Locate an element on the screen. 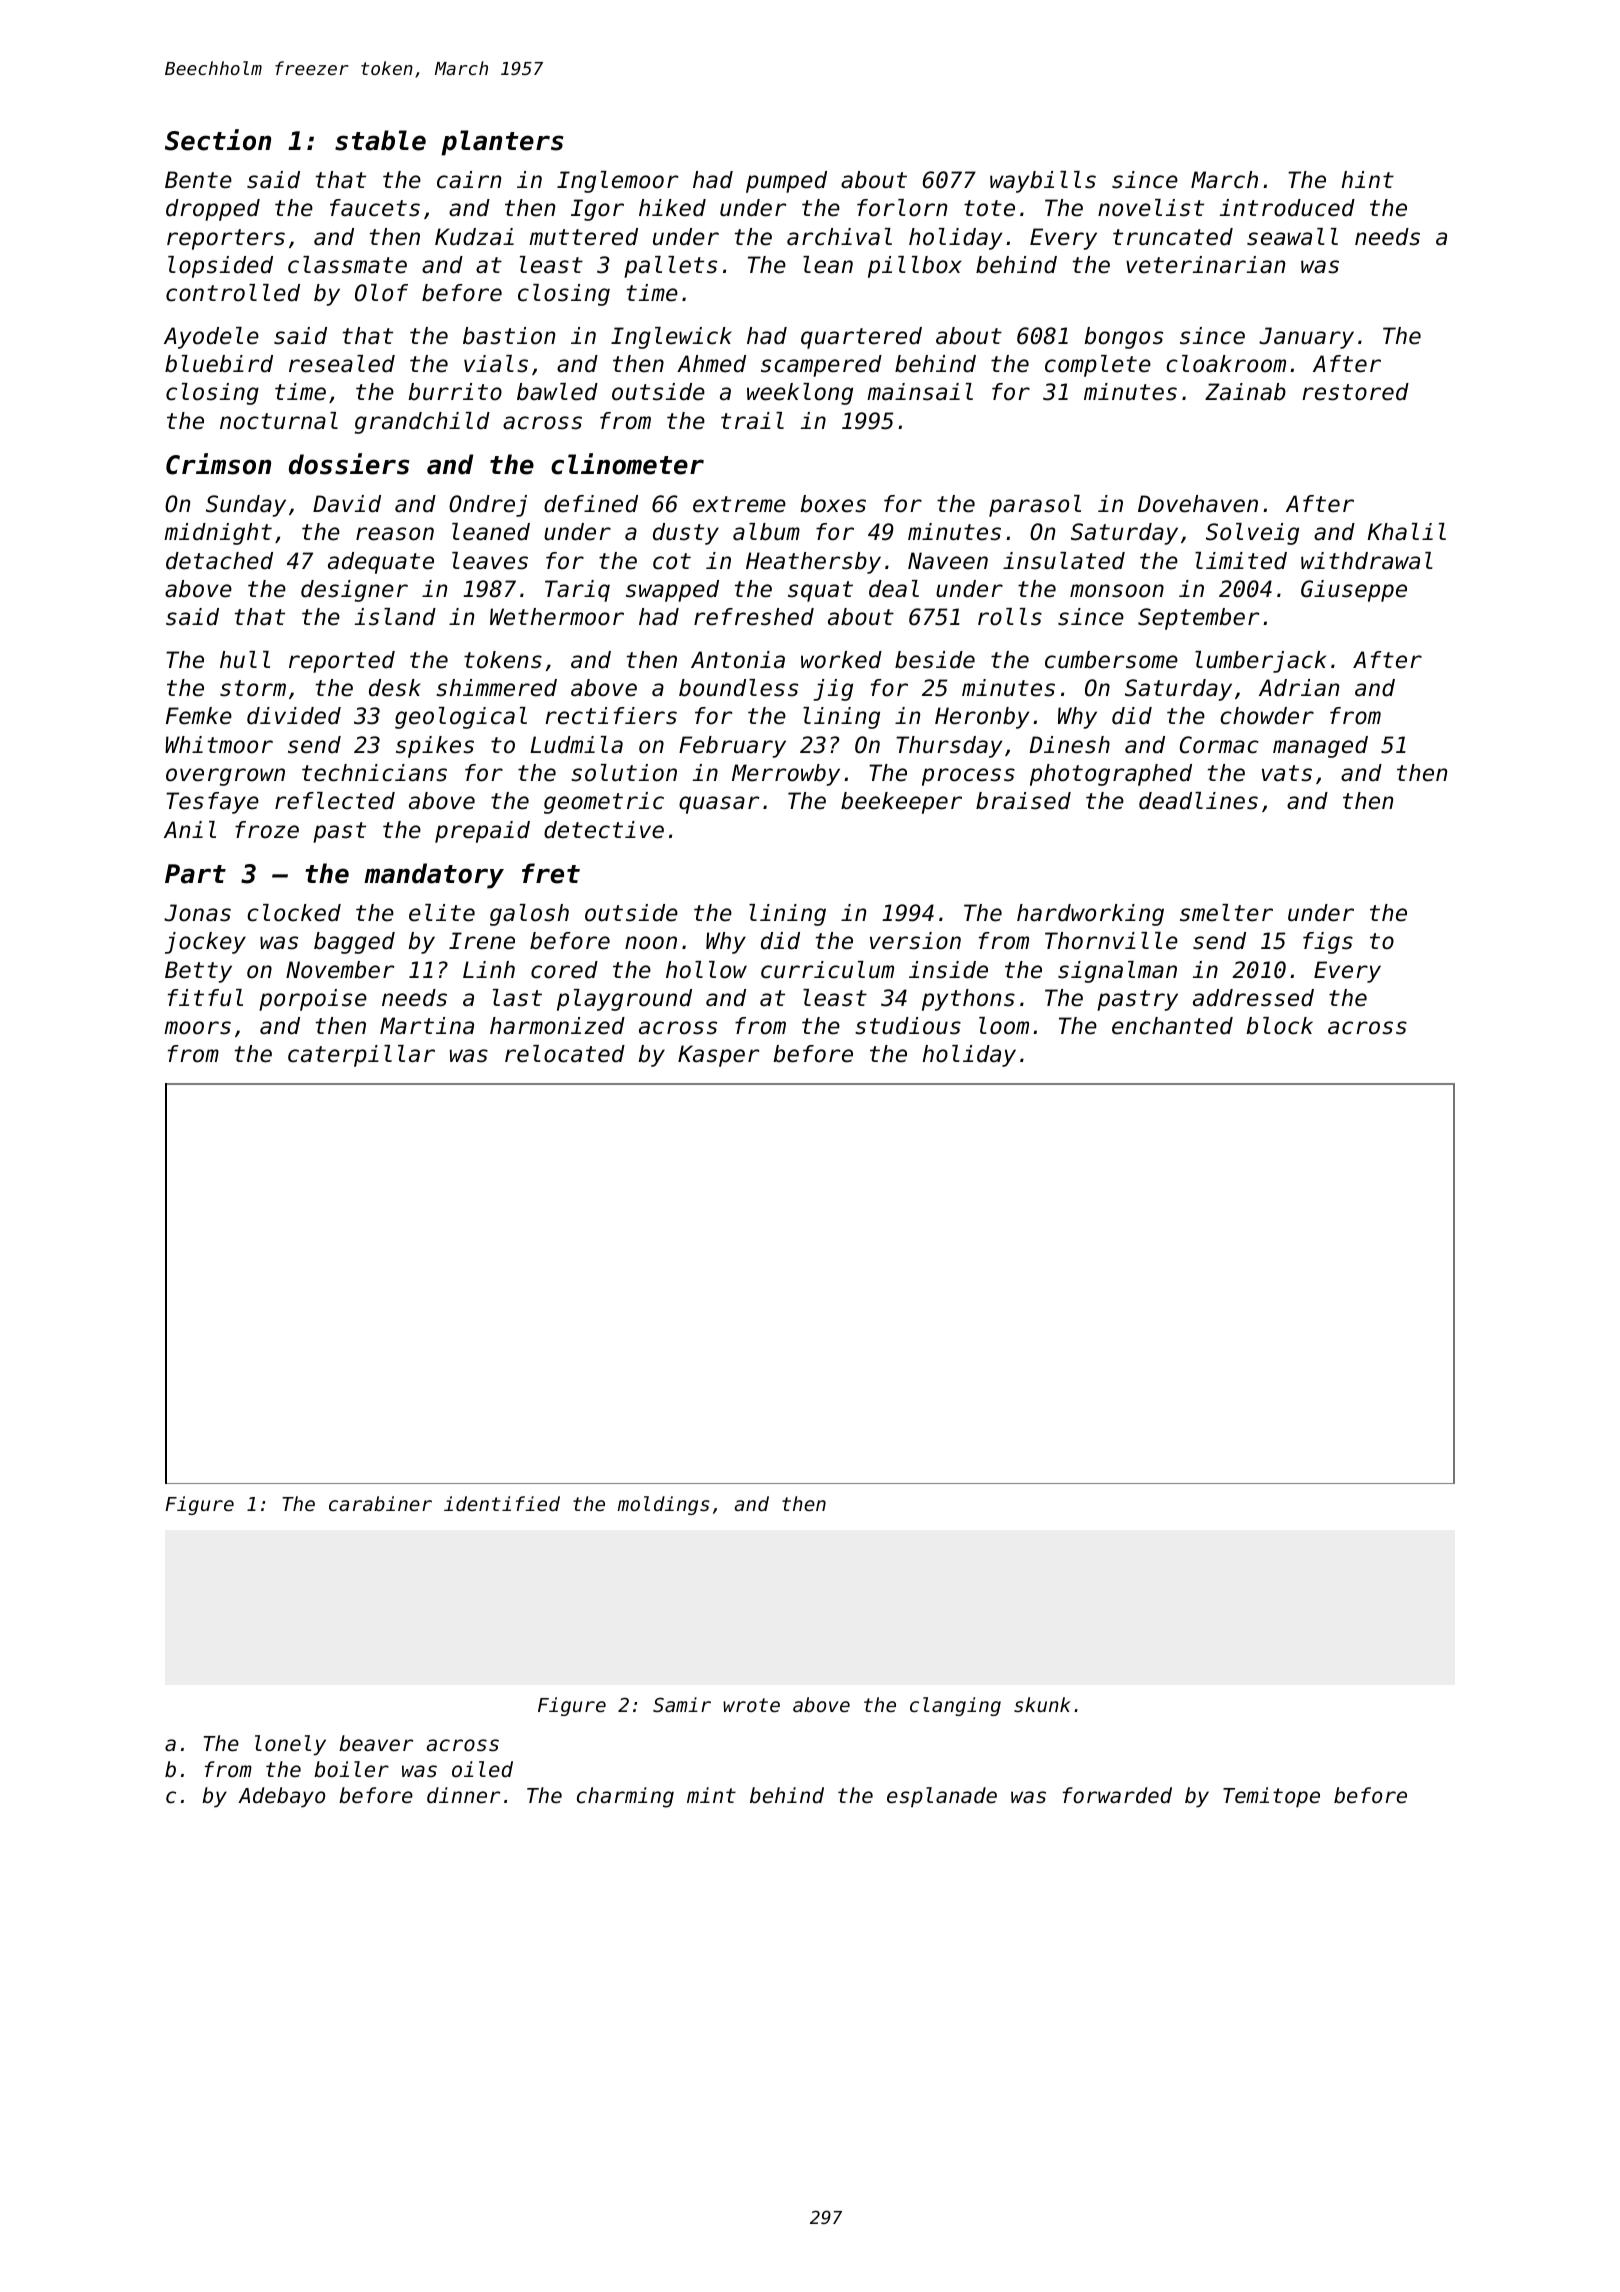 This screenshot has height=2292, width=1620. process is located at coordinates (968, 777).
